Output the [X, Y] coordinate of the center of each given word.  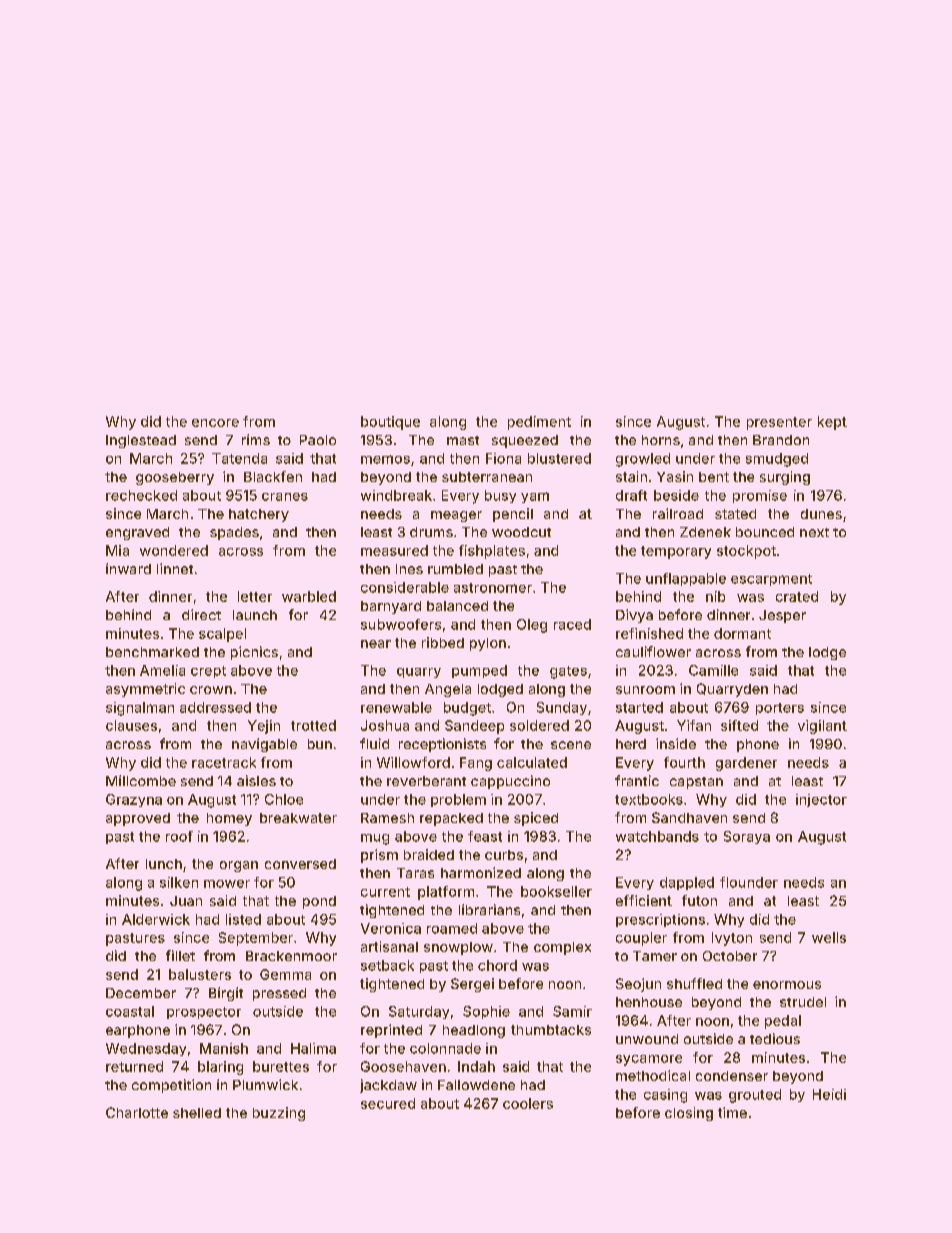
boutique [390, 423]
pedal [783, 1022]
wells [829, 937]
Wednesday [146, 1049]
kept [832, 423]
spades [234, 533]
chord [497, 965]
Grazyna [134, 800]
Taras [415, 873]
